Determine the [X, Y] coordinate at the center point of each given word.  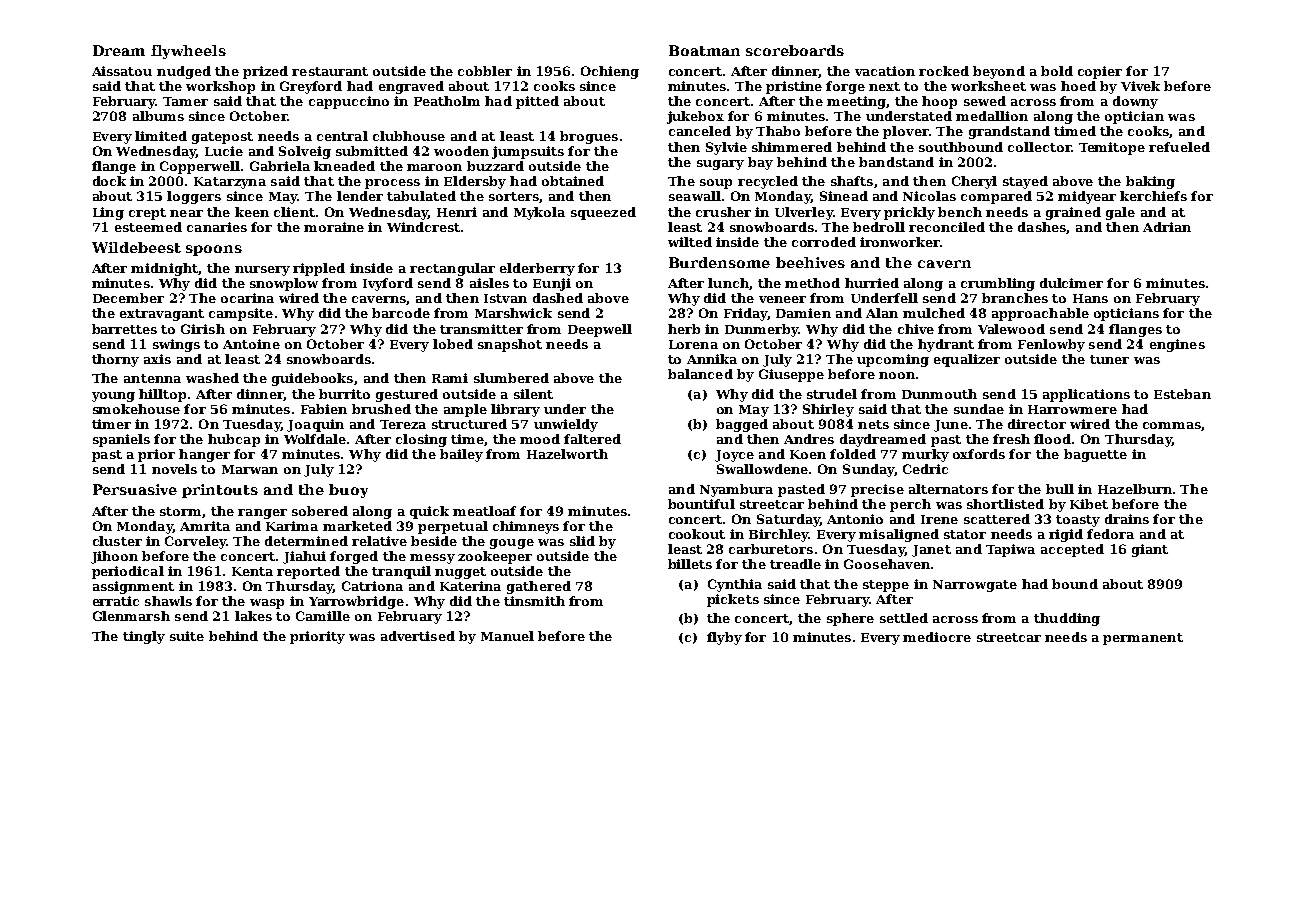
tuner [1109, 359]
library [515, 410]
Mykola [539, 213]
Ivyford [388, 284]
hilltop [162, 395]
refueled [1179, 147]
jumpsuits [528, 152]
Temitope [1112, 148]
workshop [220, 87]
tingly [144, 637]
